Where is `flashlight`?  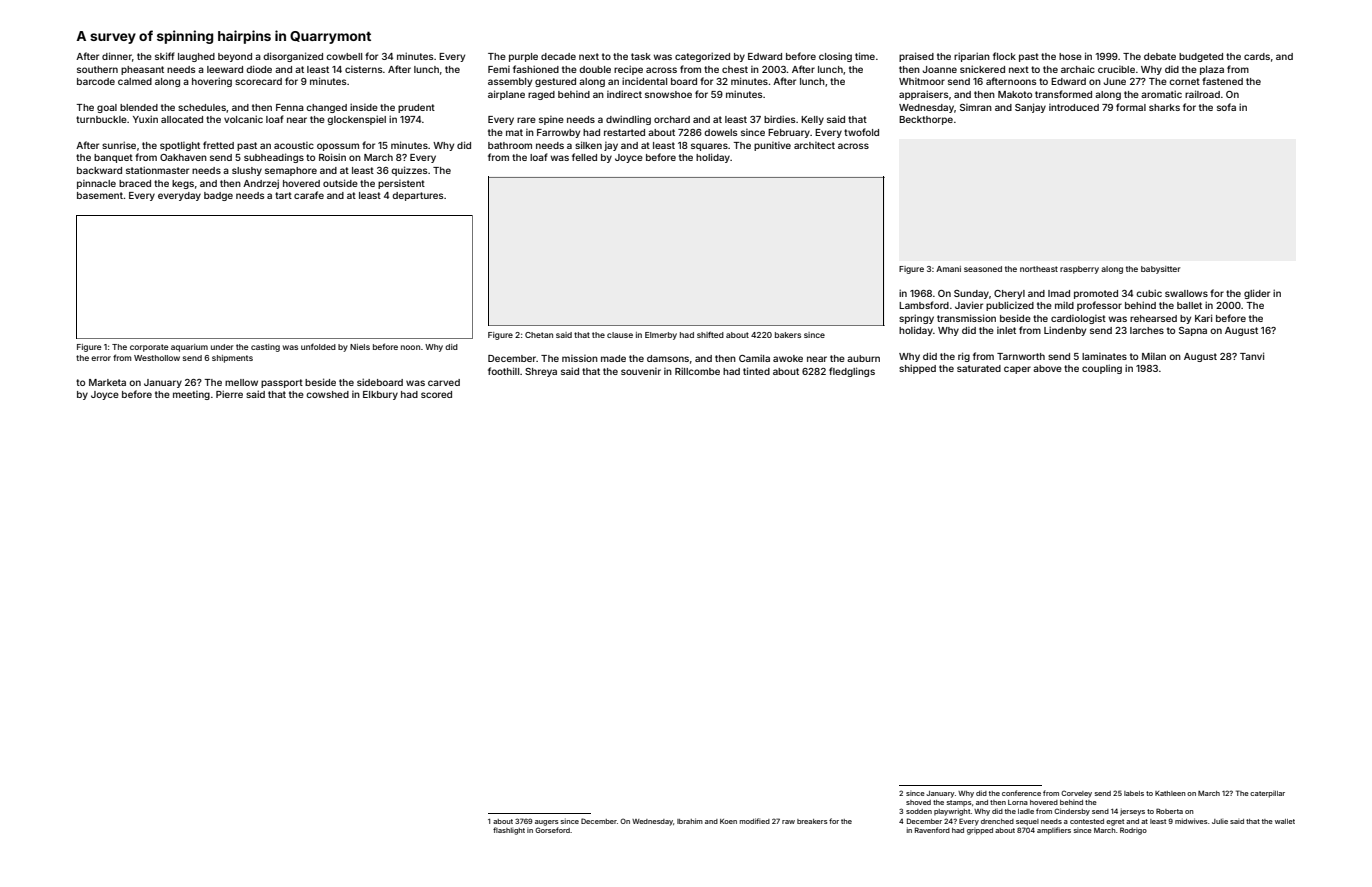 flashlight is located at coordinates (509, 831).
